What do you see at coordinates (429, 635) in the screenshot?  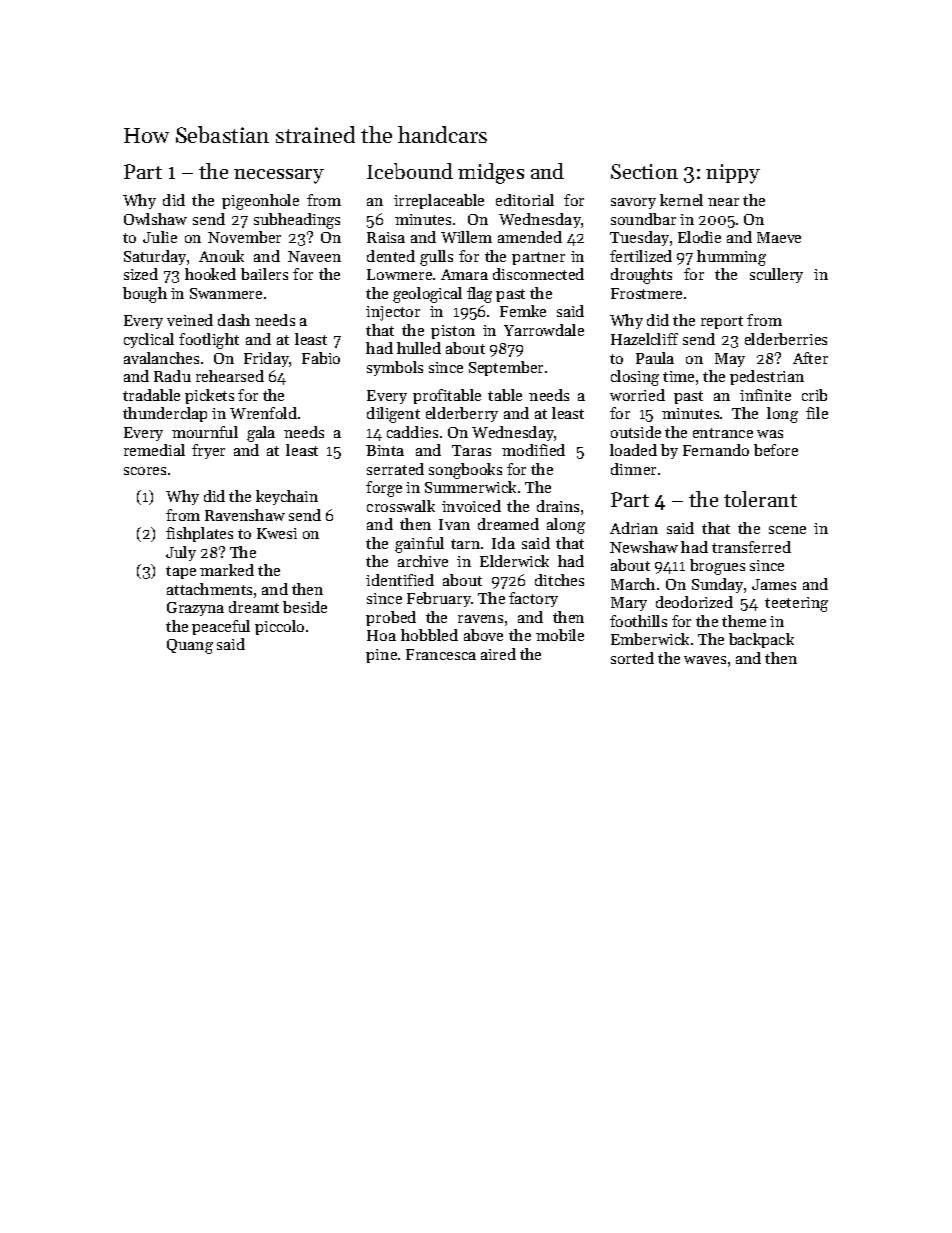 I see `hobbled` at bounding box center [429, 635].
